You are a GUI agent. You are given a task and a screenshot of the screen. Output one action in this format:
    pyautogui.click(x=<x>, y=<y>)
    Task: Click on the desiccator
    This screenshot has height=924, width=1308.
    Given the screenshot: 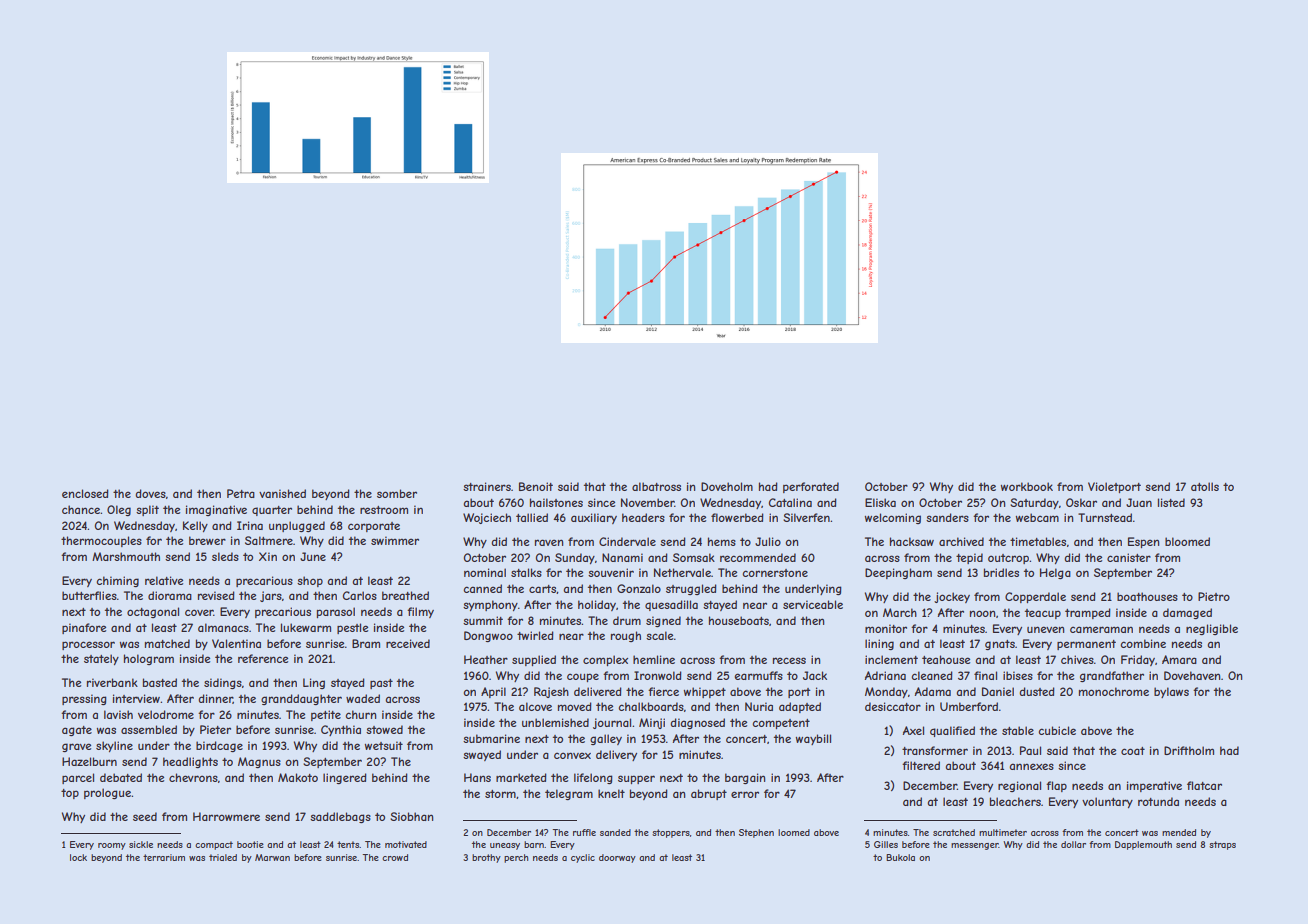 What is the action you would take?
    pyautogui.click(x=893, y=706)
